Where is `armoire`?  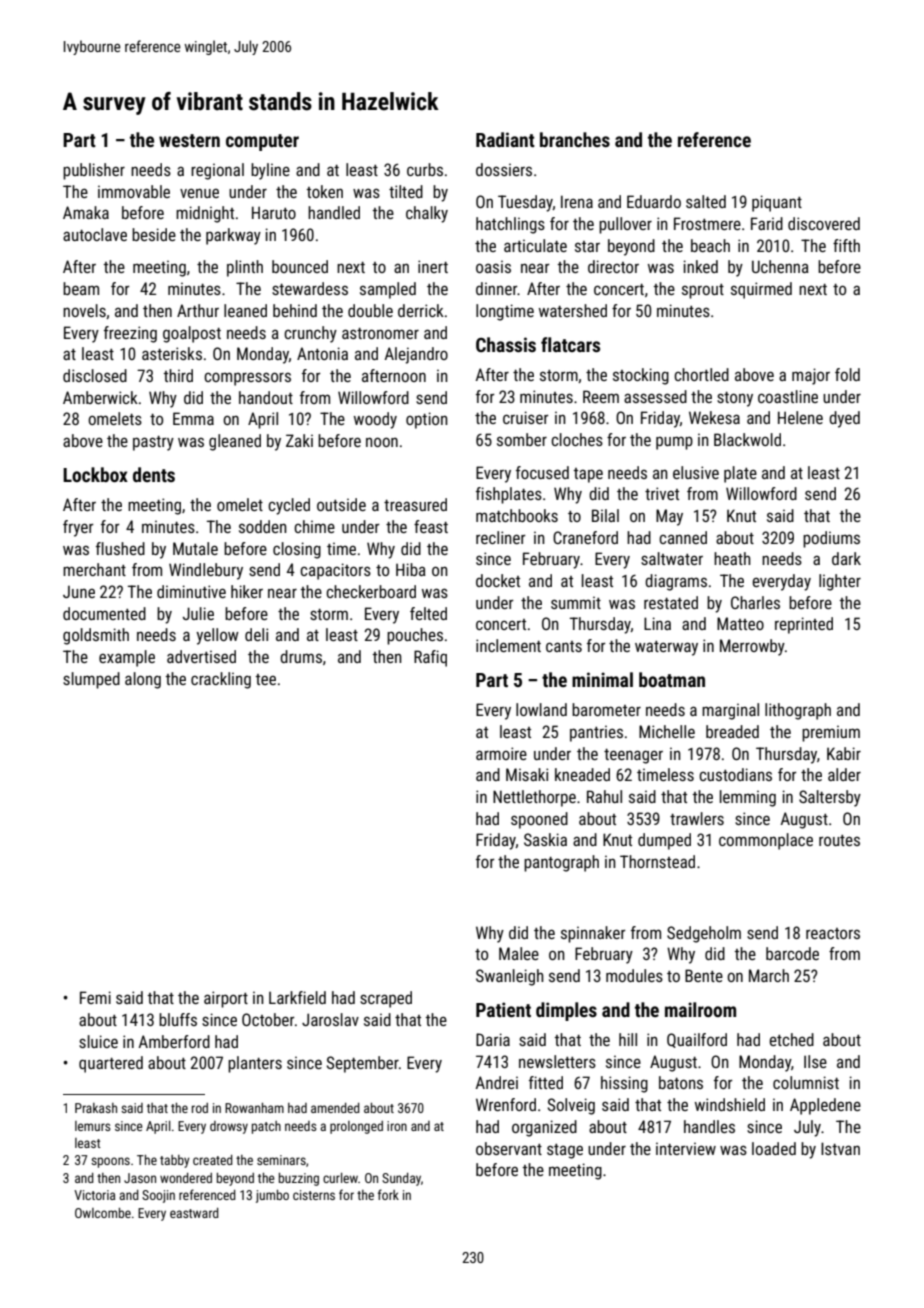
armoire is located at coordinates (501, 753).
